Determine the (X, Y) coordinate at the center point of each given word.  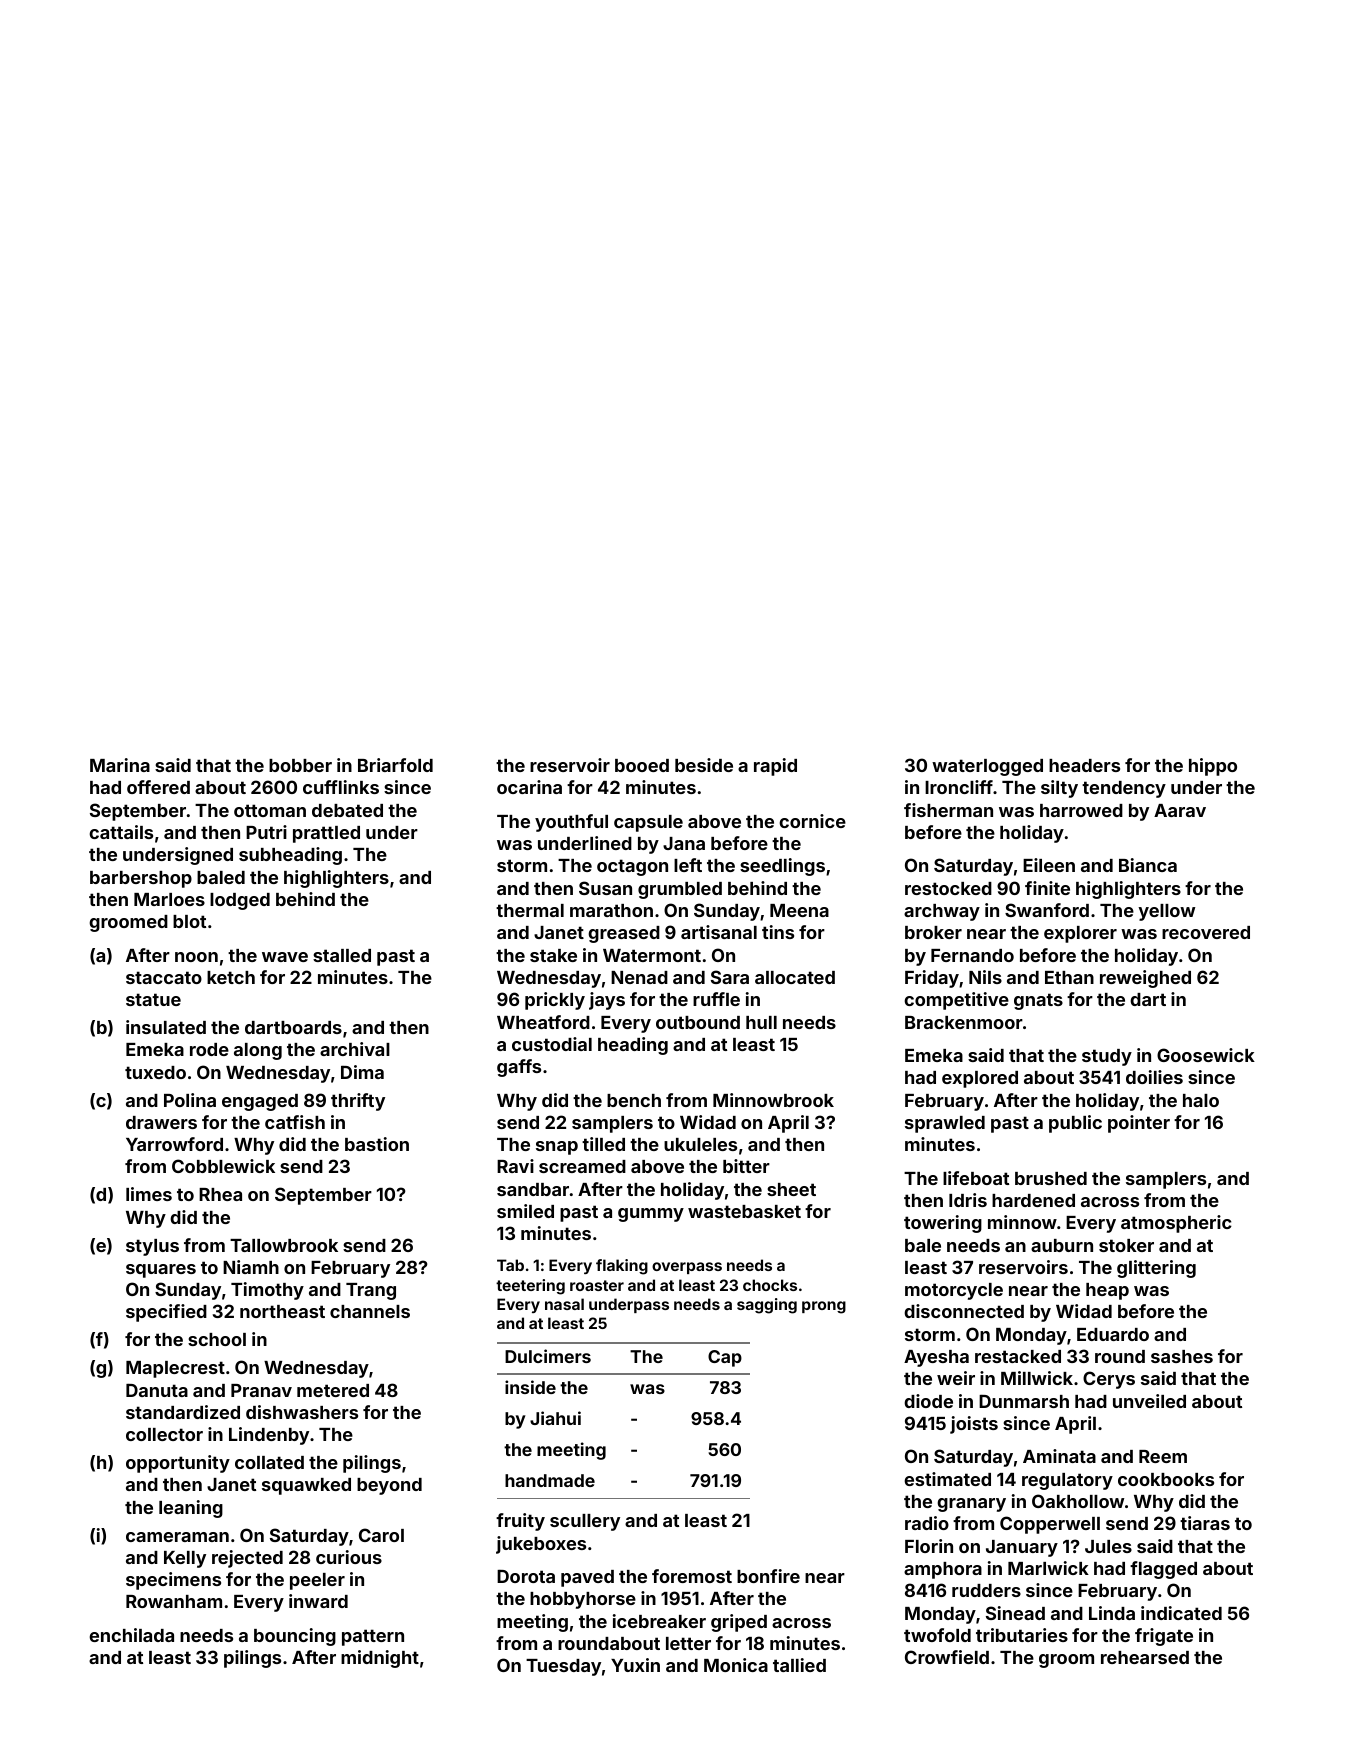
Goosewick (1206, 1055)
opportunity (178, 1464)
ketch (231, 977)
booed (642, 765)
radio (927, 1523)
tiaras (1205, 1523)
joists (974, 1425)
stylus (152, 1247)
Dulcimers (548, 1356)
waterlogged (987, 767)
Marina (120, 765)
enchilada (131, 1635)
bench (634, 1100)
